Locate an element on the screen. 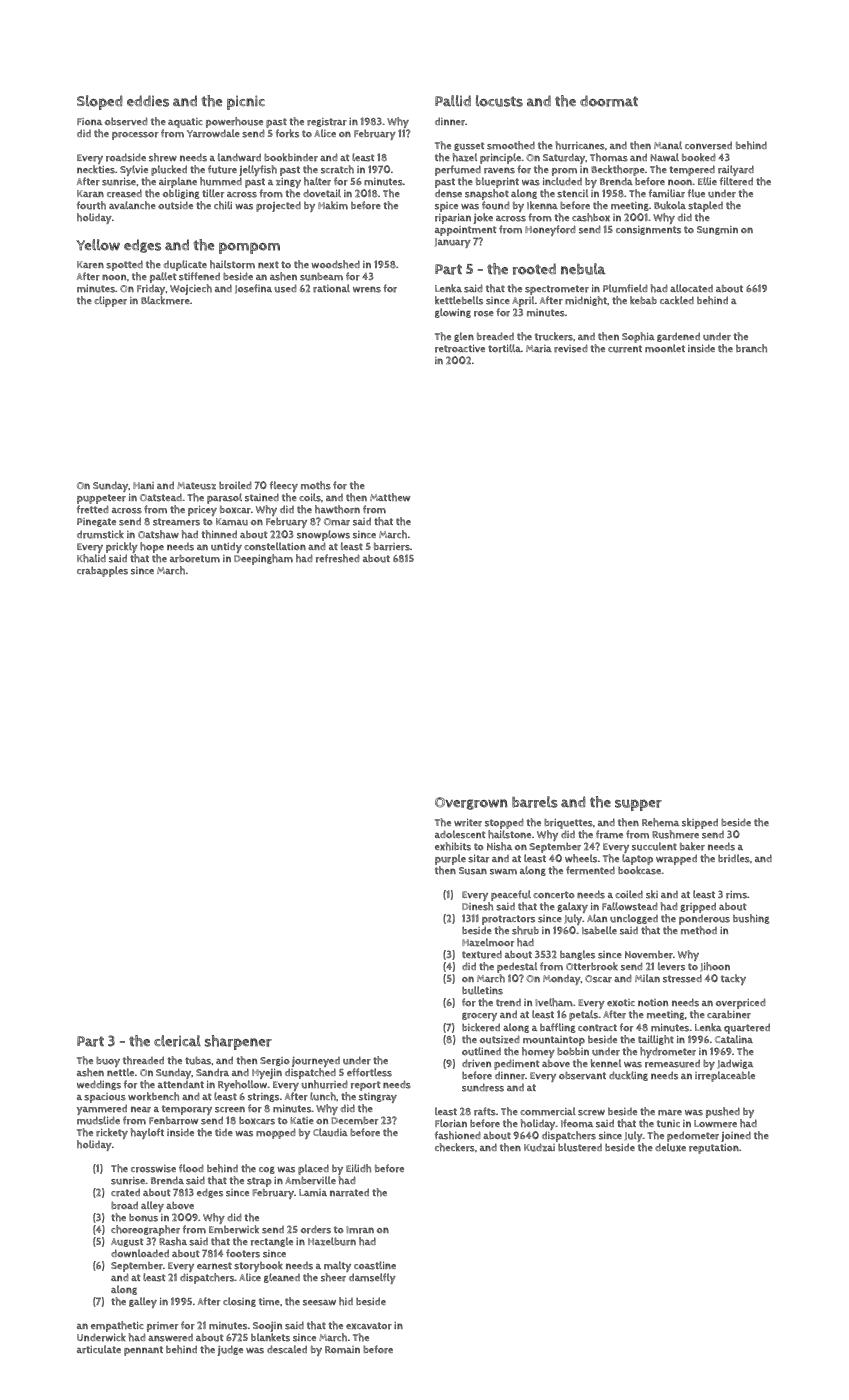  Matthew is located at coordinates (390, 497).
